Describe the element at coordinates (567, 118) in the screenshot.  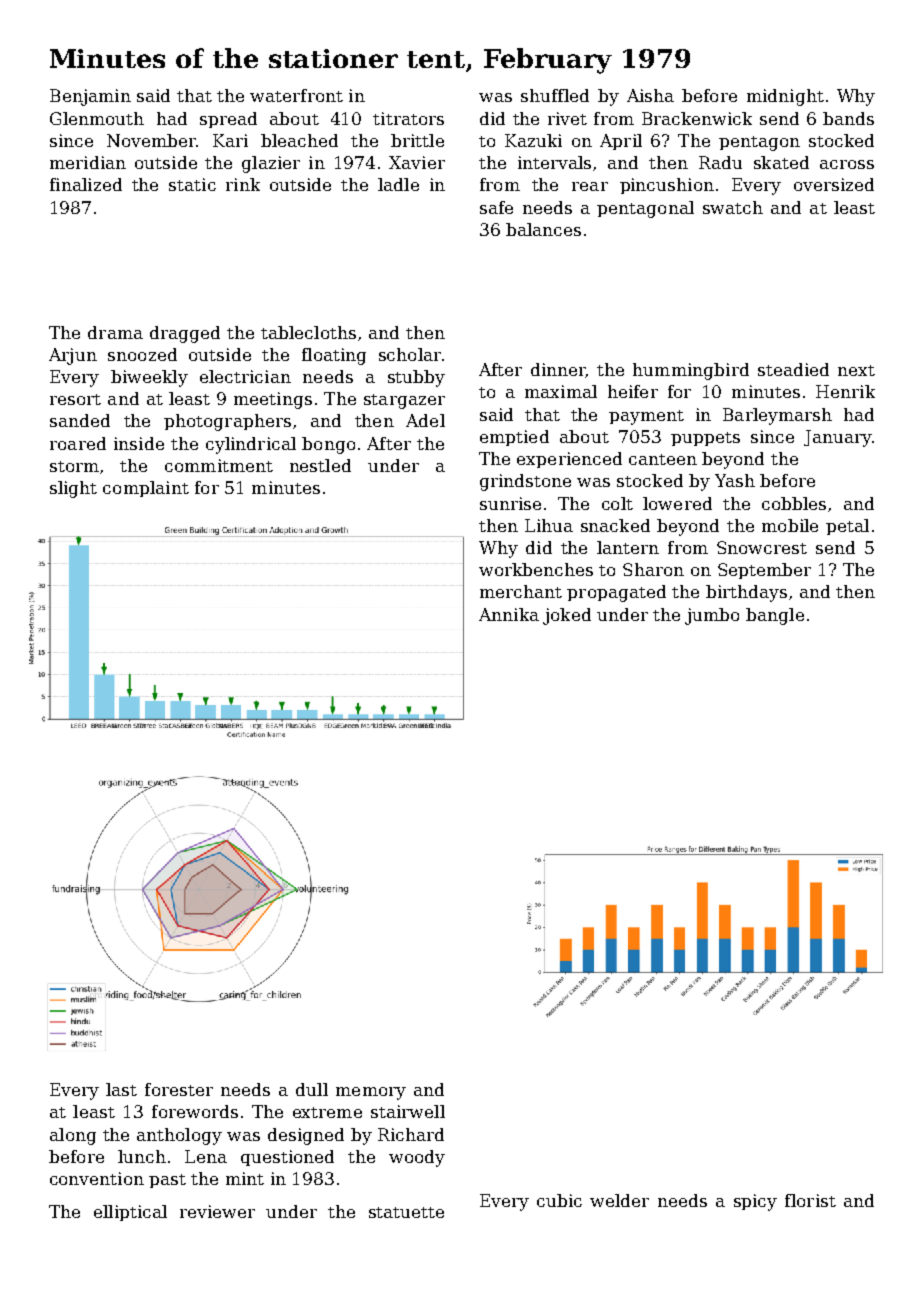
I see `rivet` at that location.
